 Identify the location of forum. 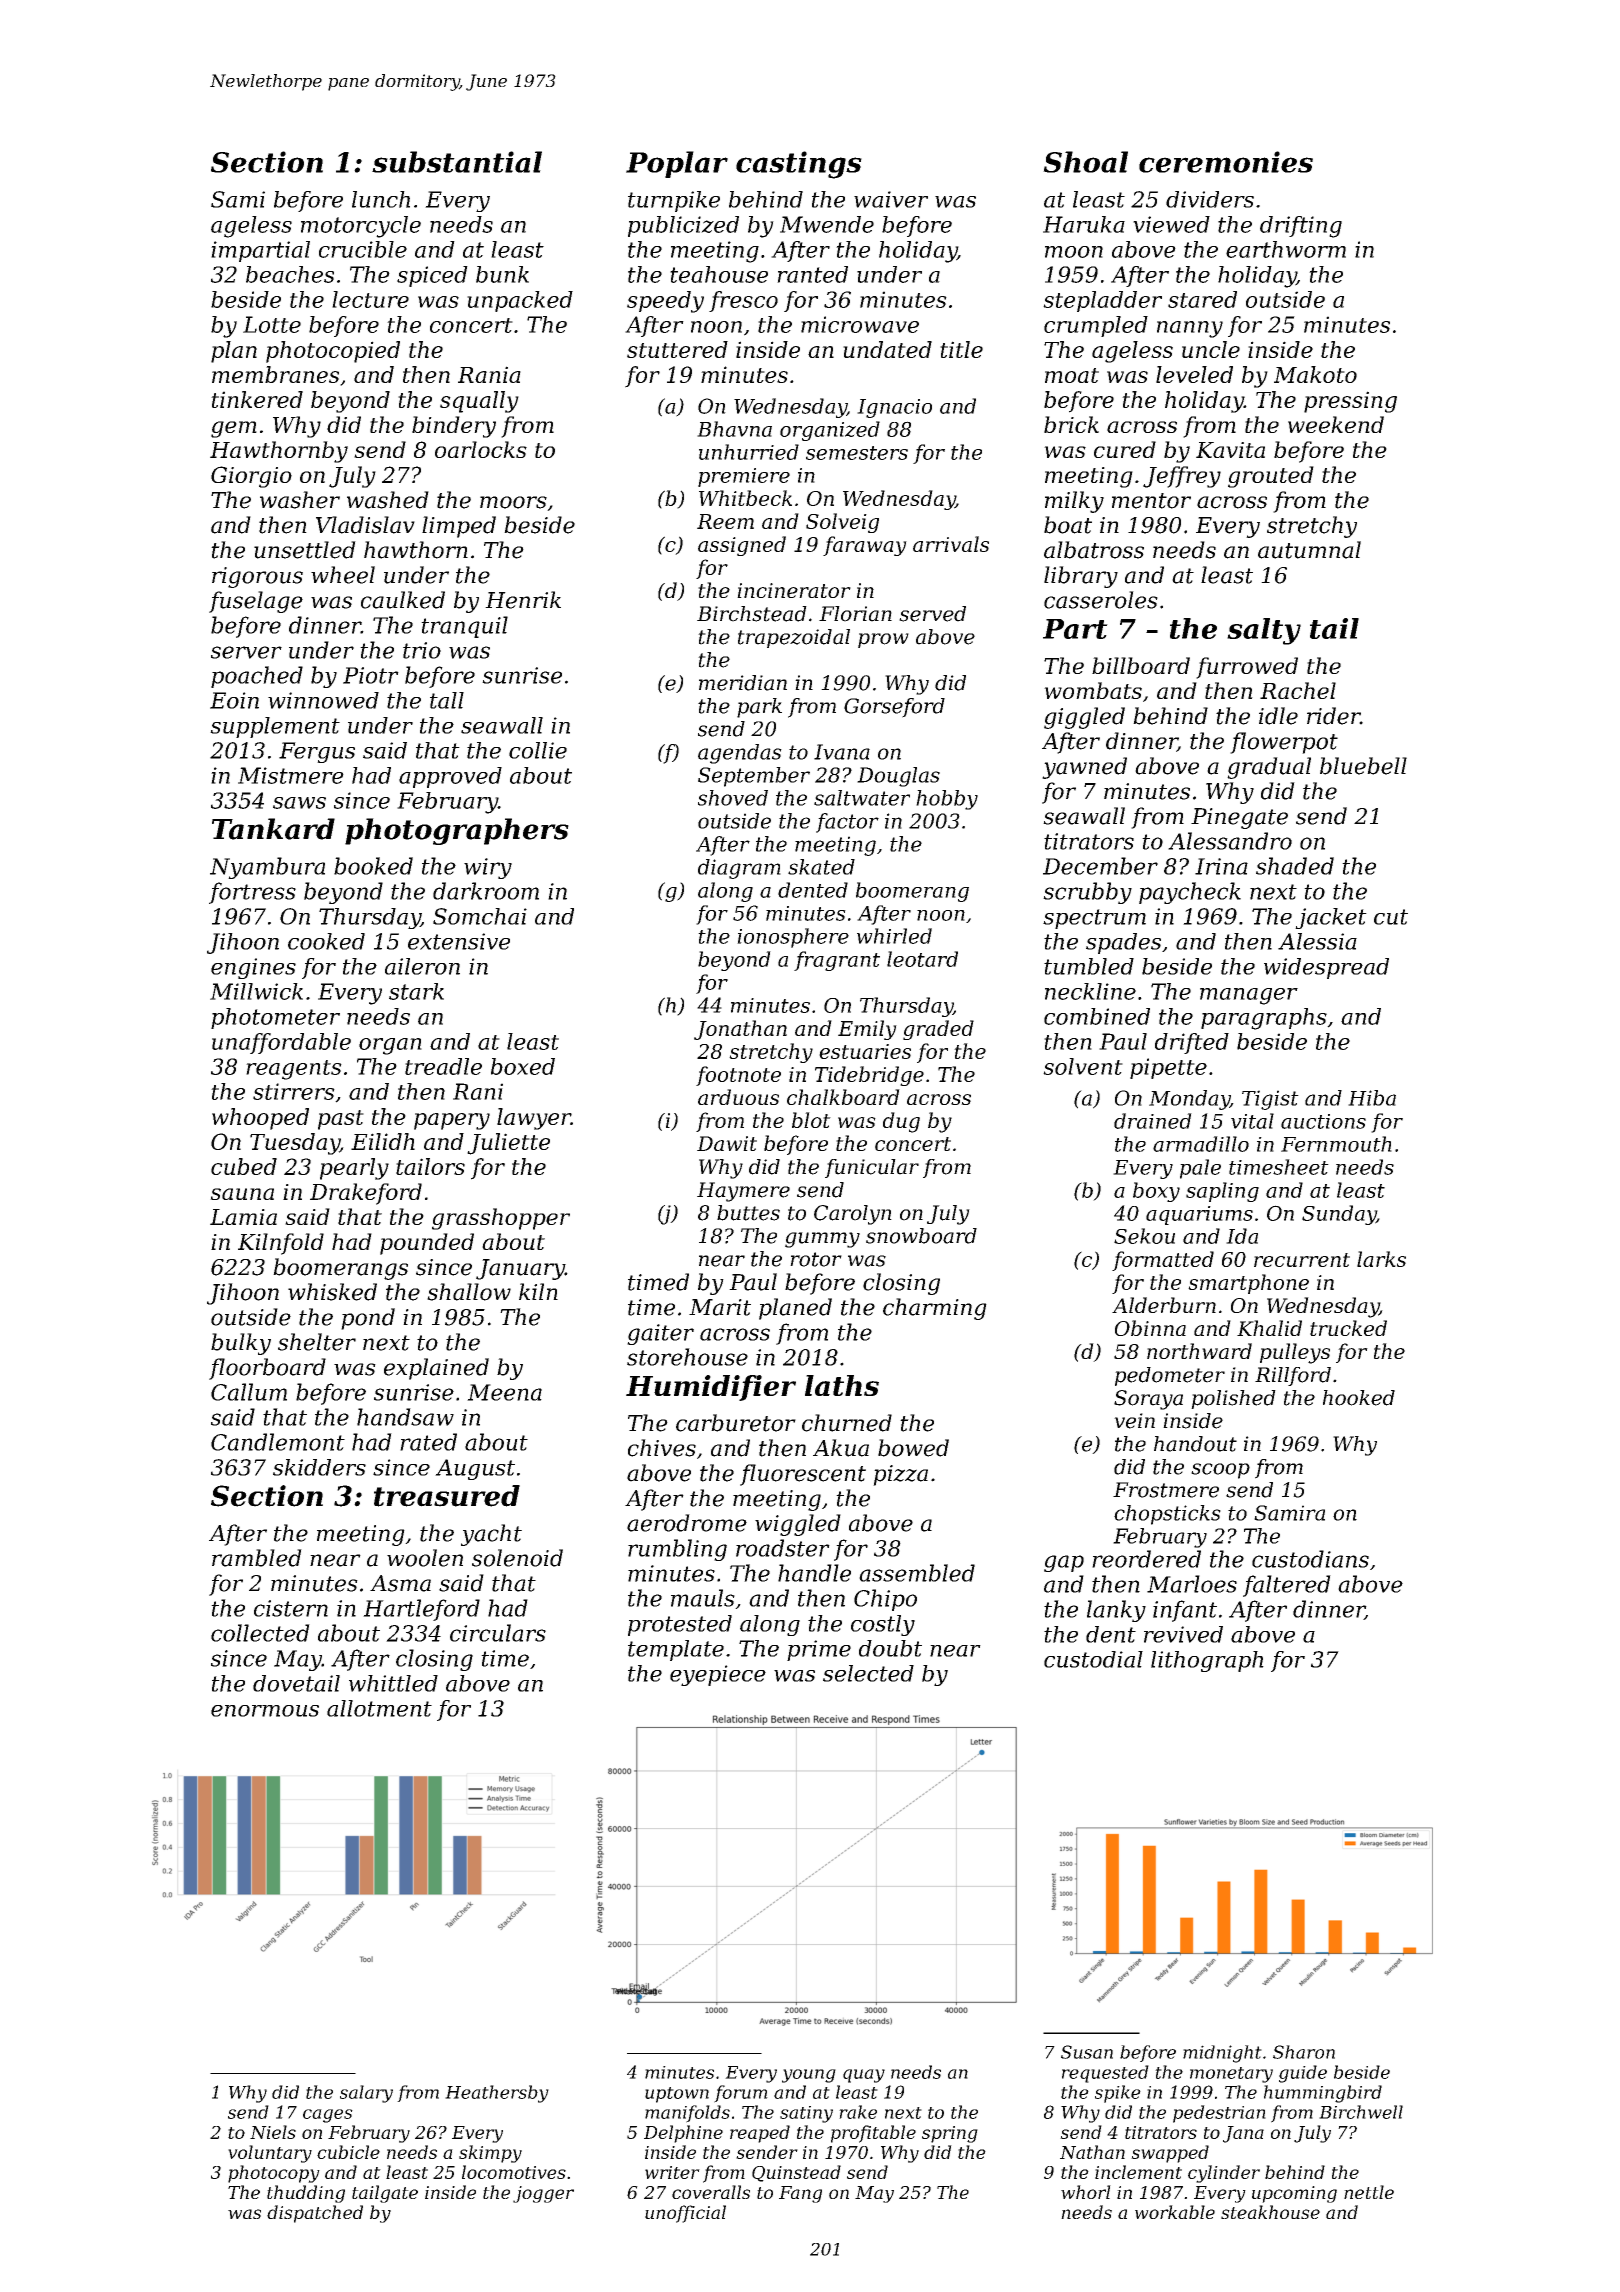
(741, 2094).
